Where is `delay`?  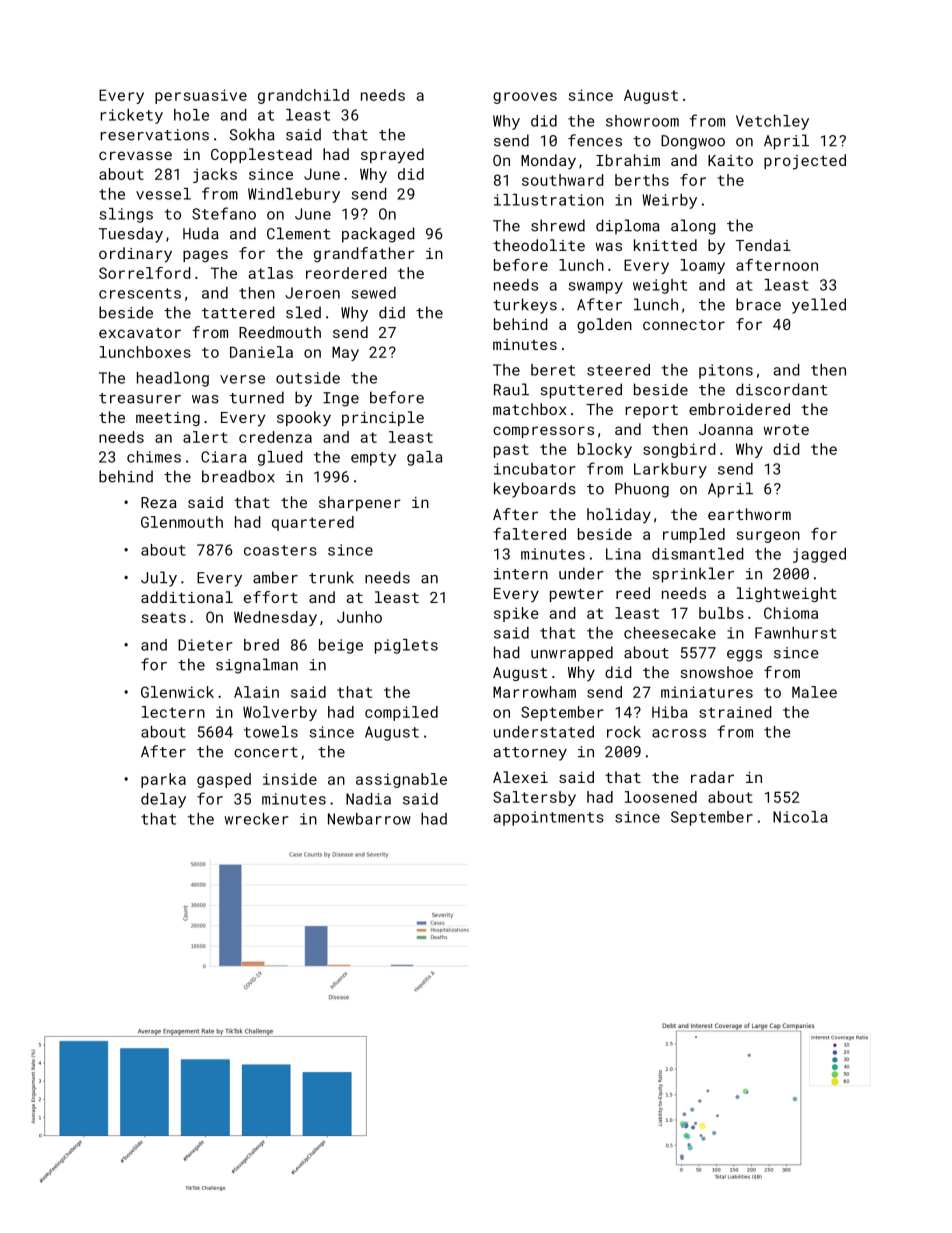 delay is located at coordinates (163, 800).
